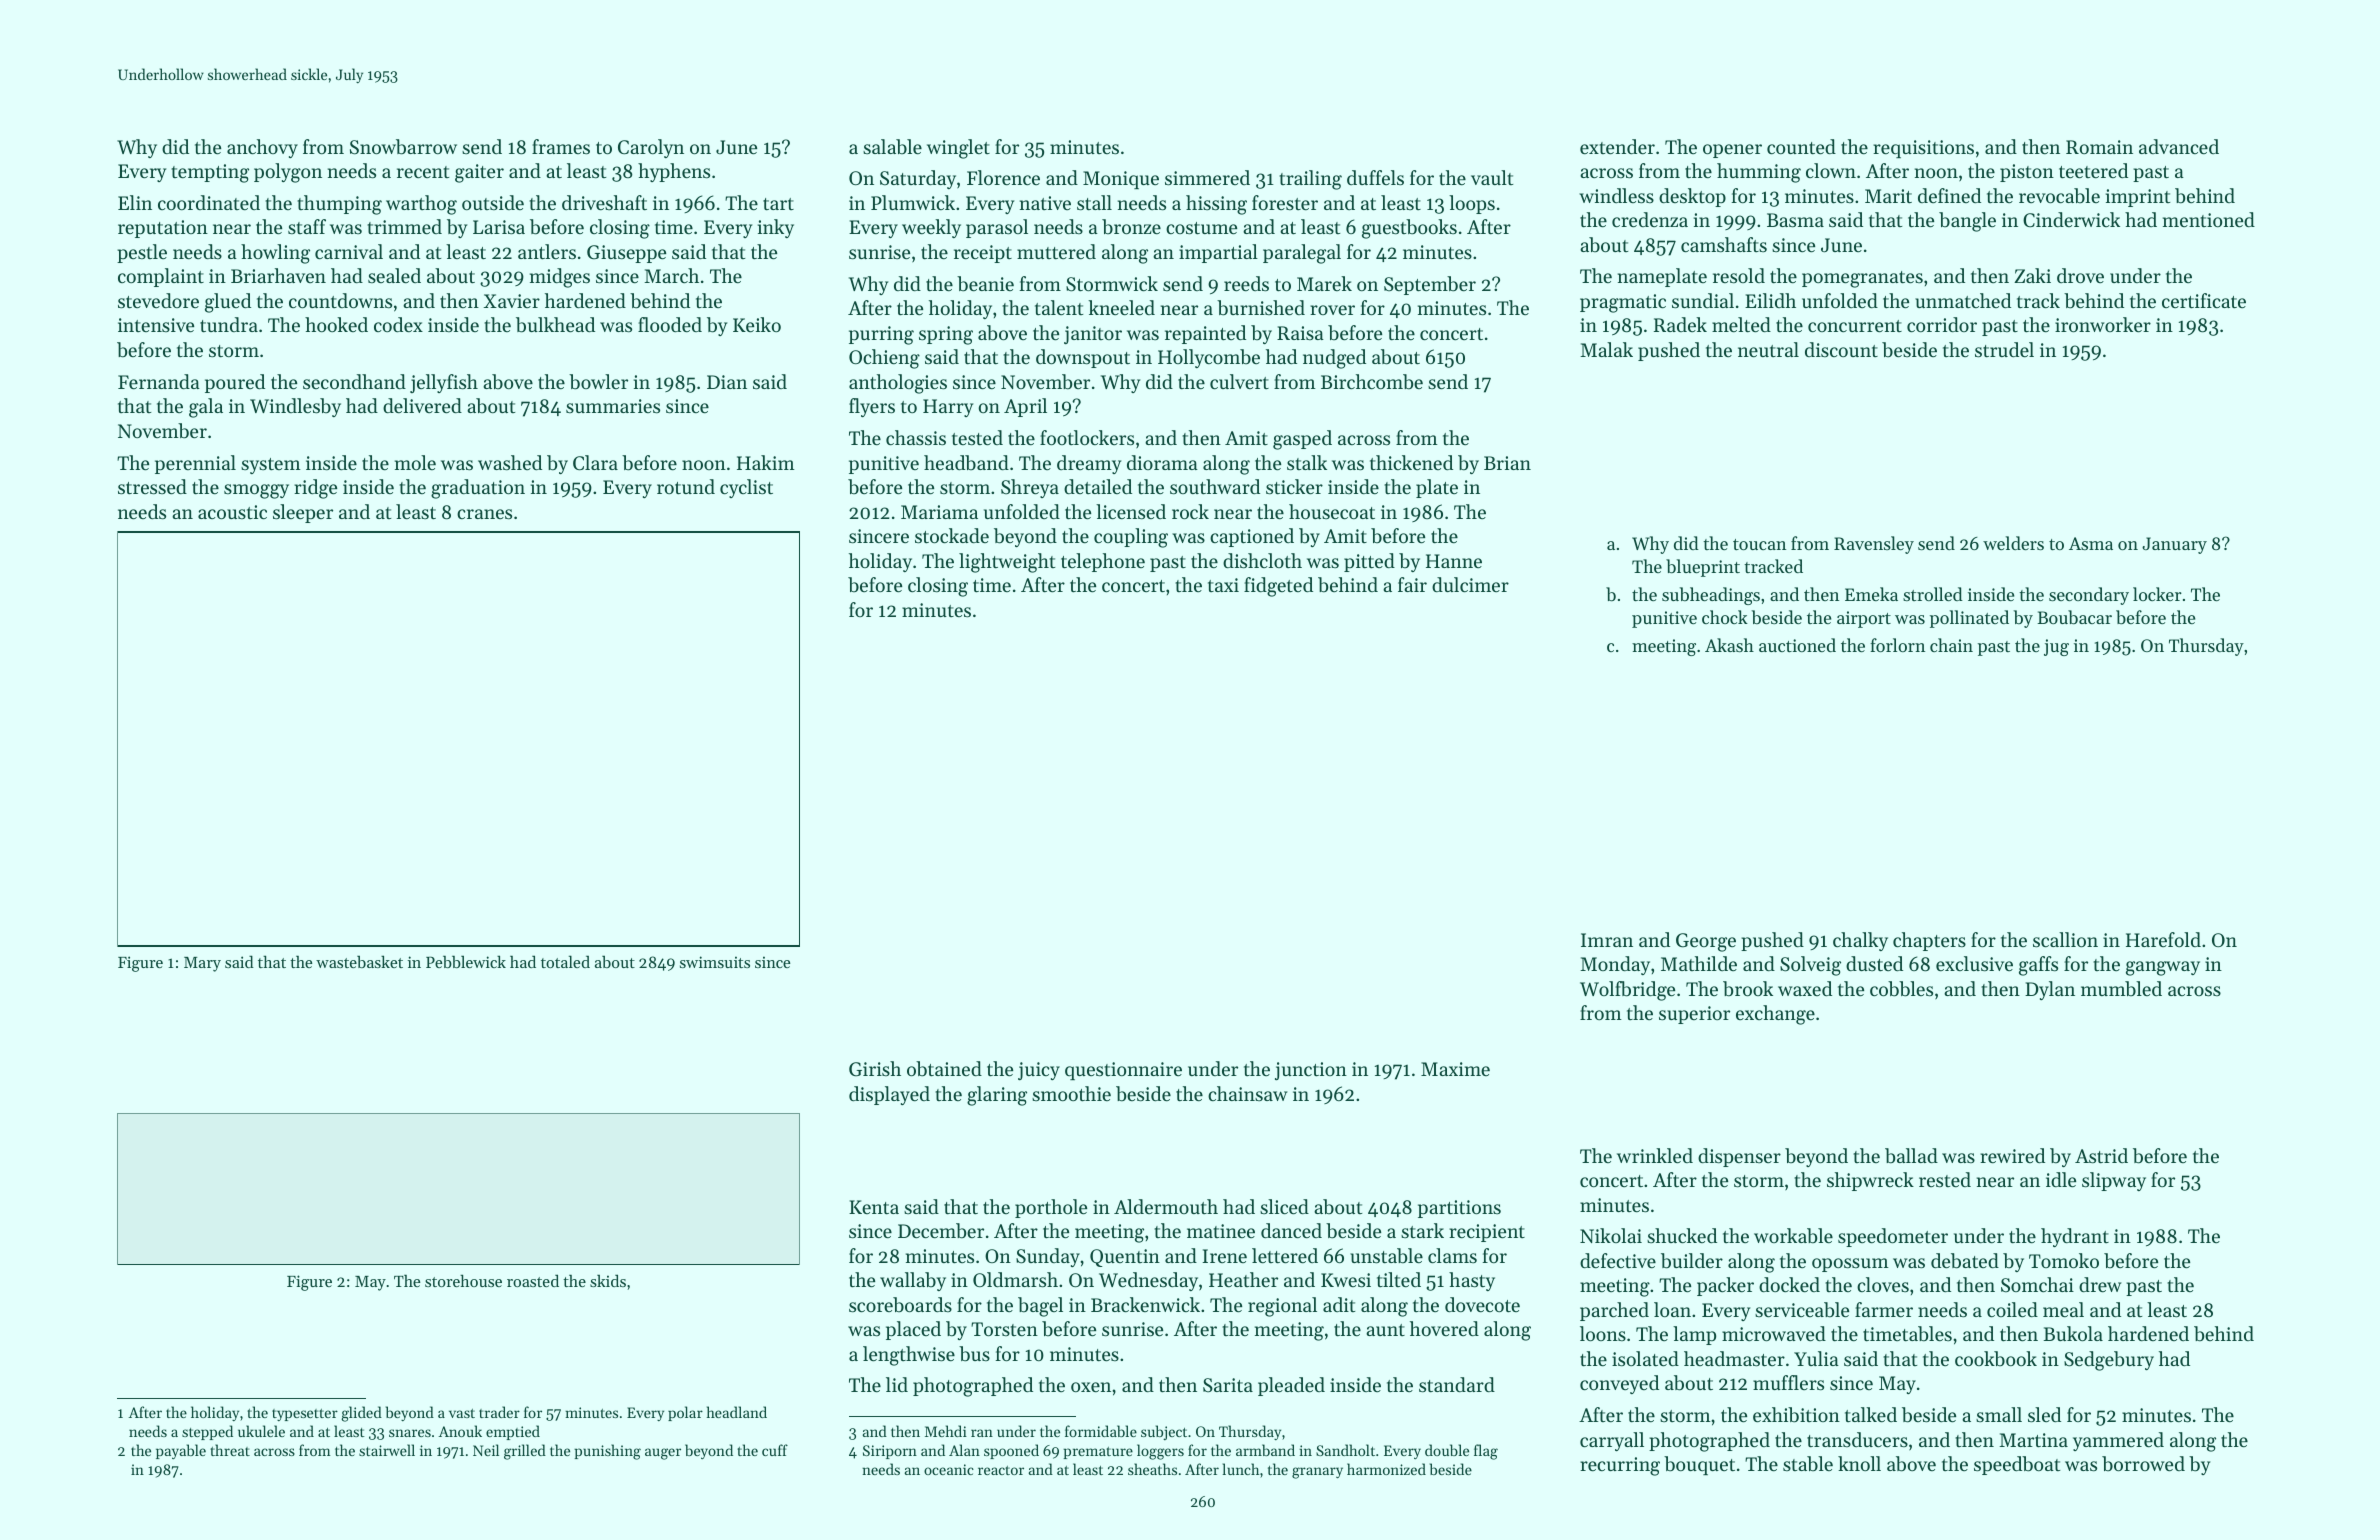  What do you see at coordinates (2163, 939) in the image?
I see `Harefold` at bounding box center [2163, 939].
